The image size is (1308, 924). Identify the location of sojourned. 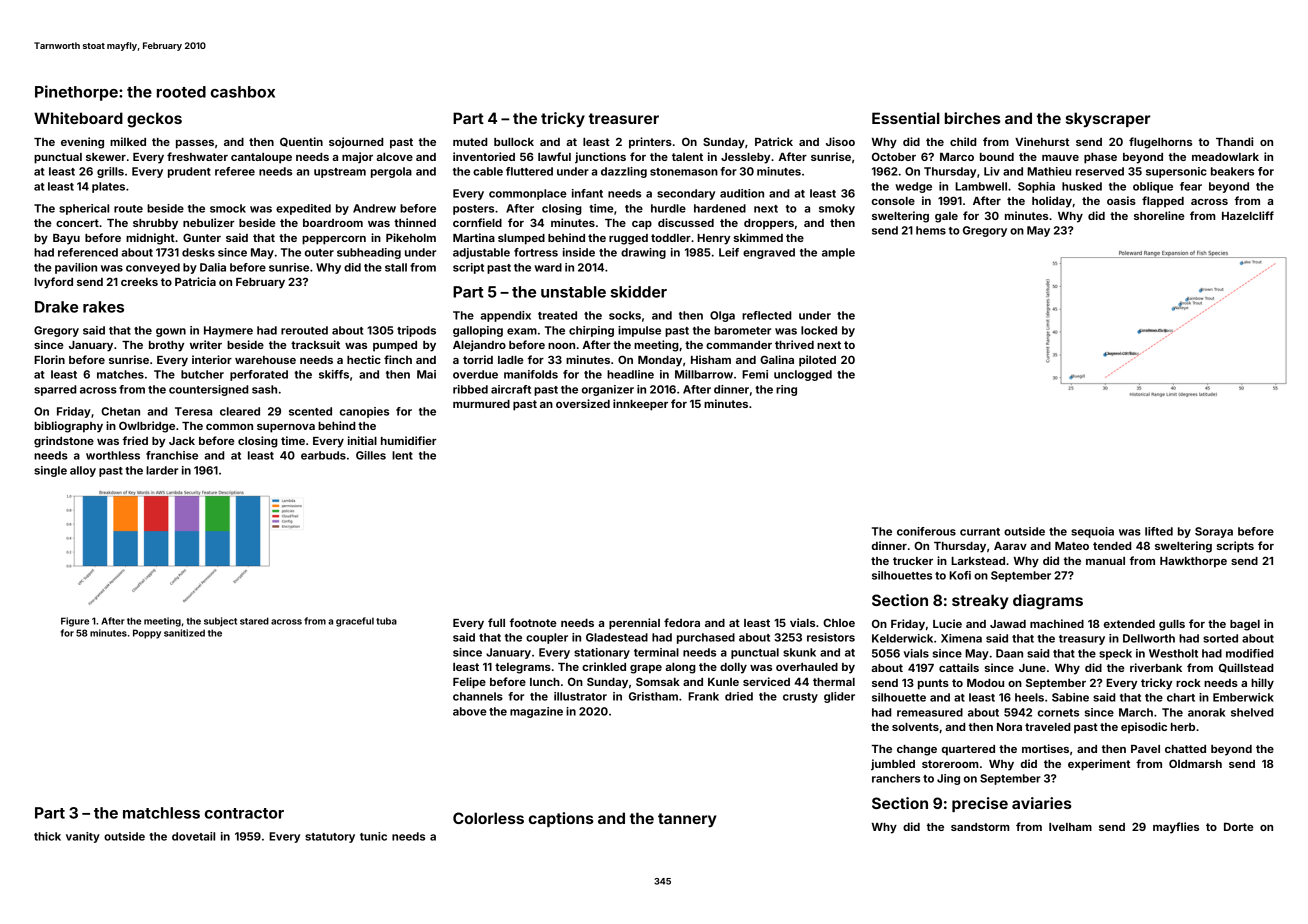
(356, 142).
